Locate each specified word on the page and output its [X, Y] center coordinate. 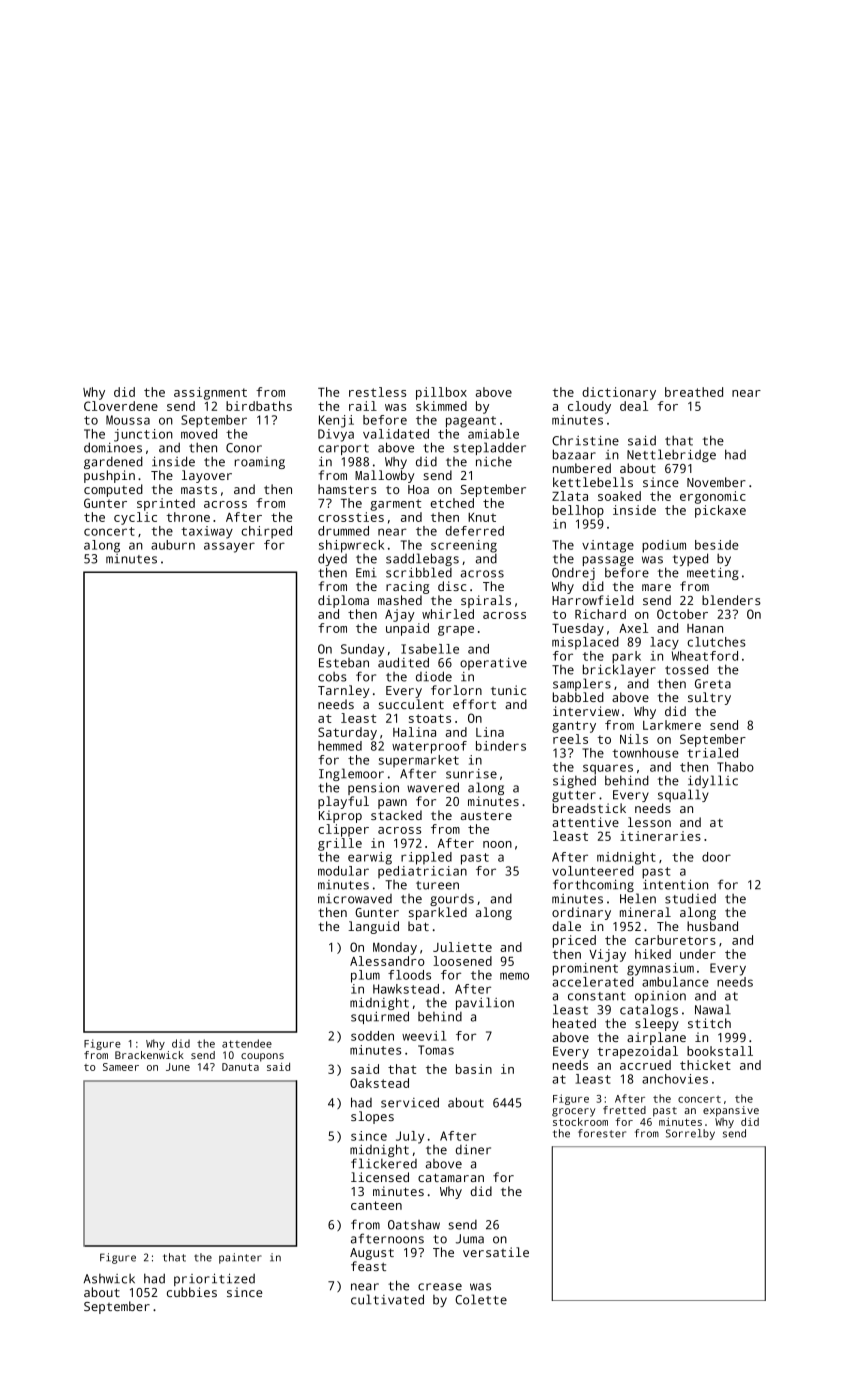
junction [143, 435]
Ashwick [109, 1279]
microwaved [355, 899]
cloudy [589, 407]
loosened [462, 961]
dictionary [619, 393]
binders [501, 746]
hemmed [340, 746]
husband [712, 926]
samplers [582, 684]
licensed [380, 1177]
